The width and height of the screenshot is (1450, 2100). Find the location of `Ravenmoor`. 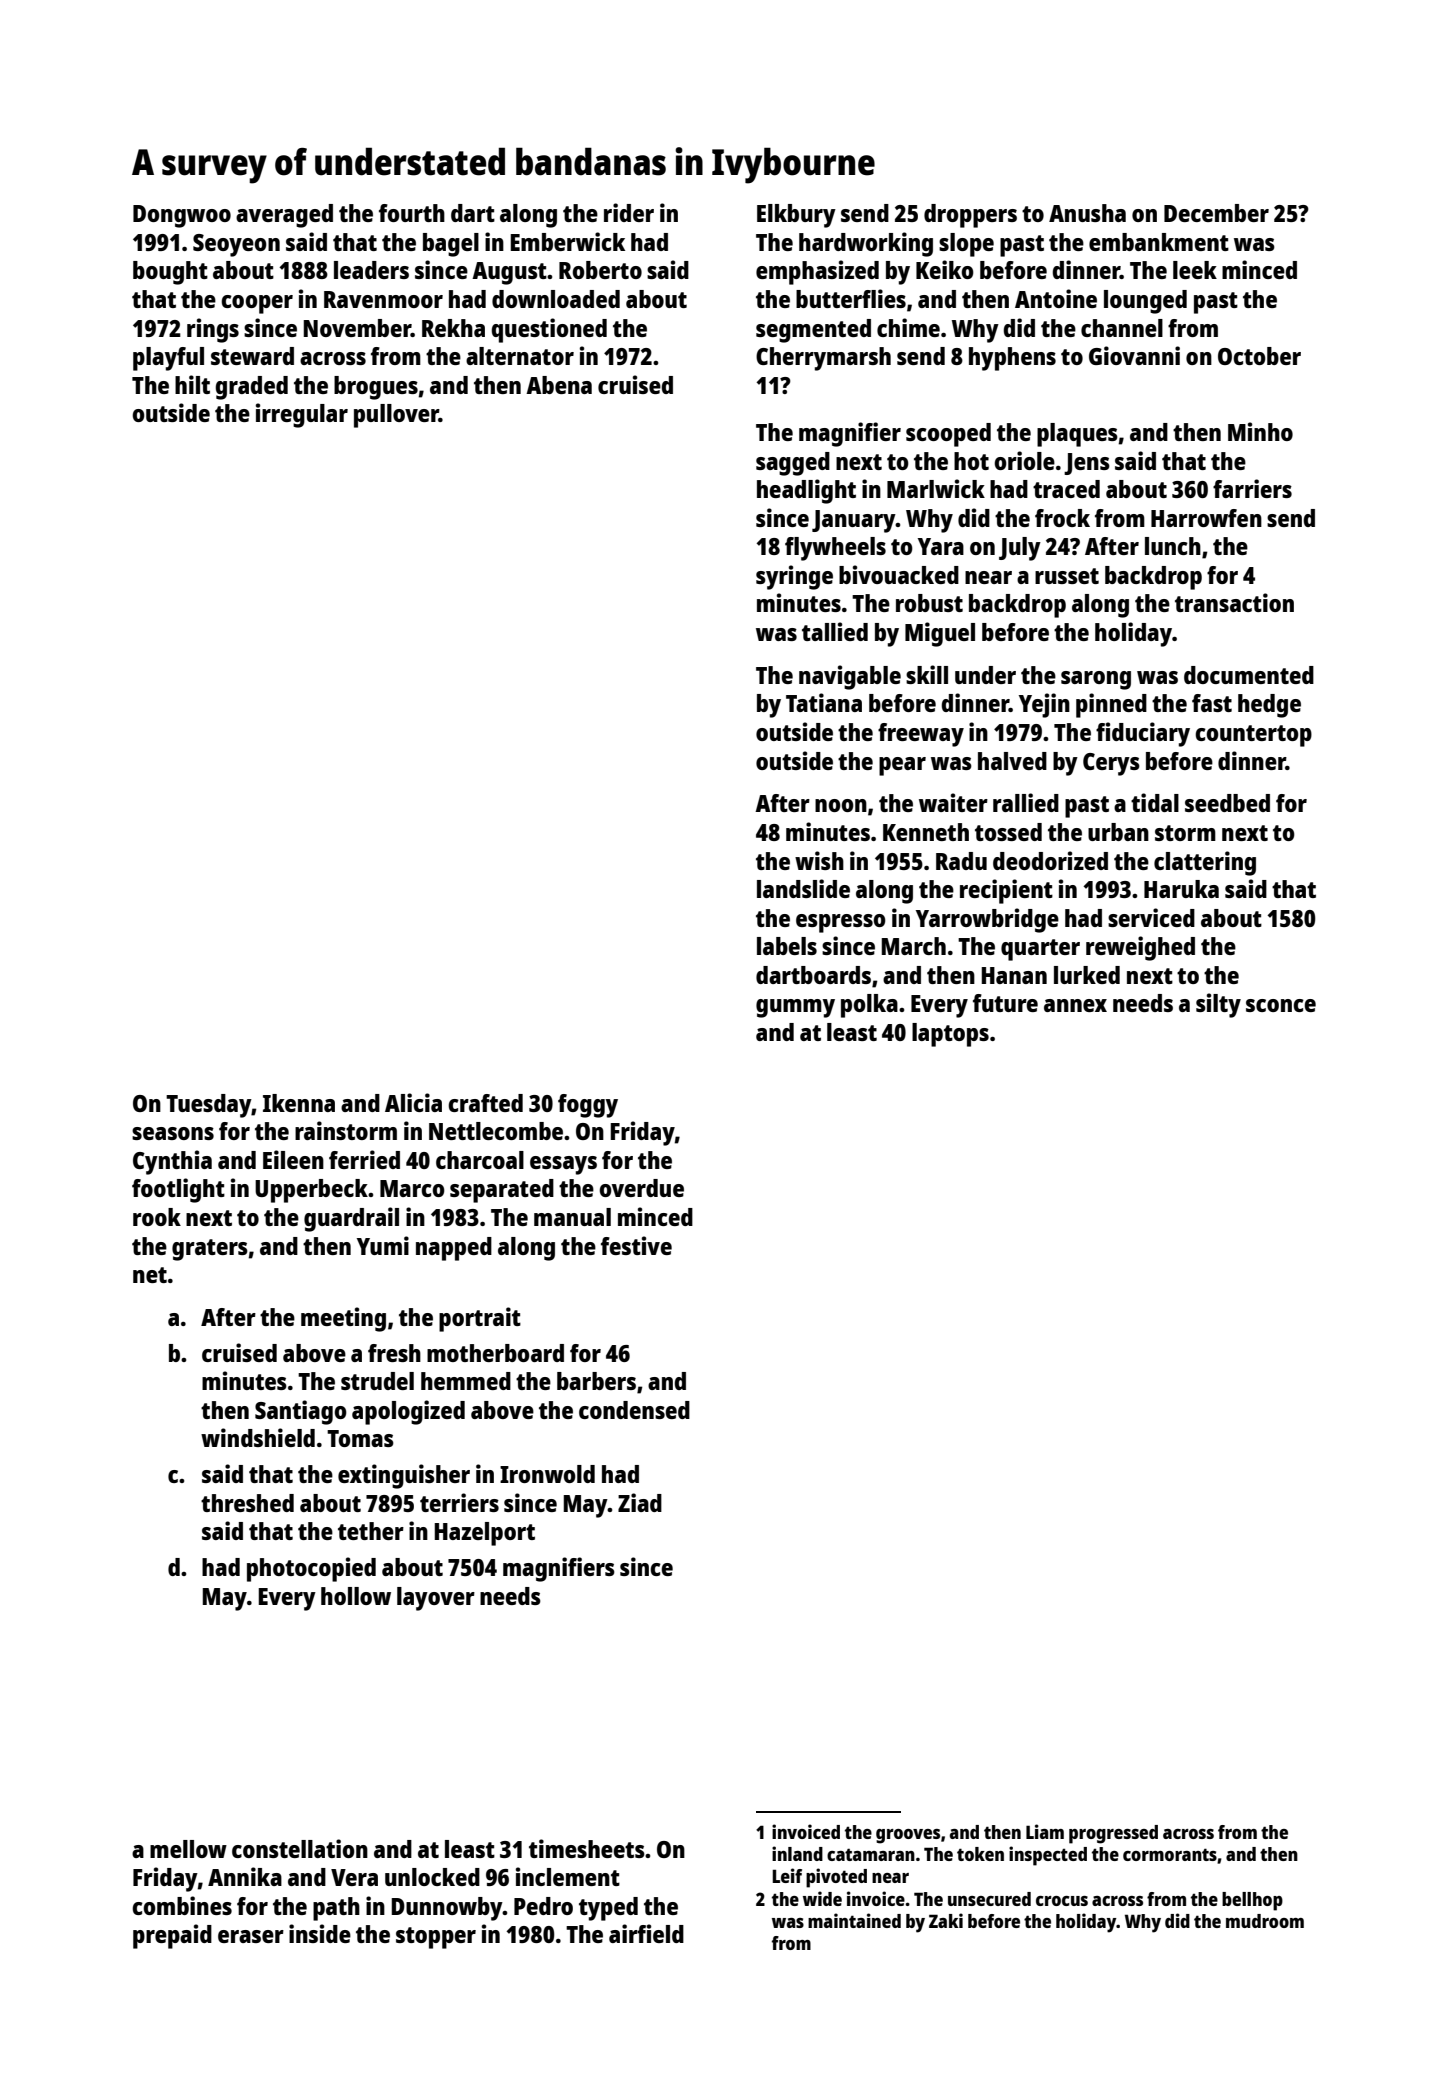

Ravenmoor is located at coordinates (383, 299).
